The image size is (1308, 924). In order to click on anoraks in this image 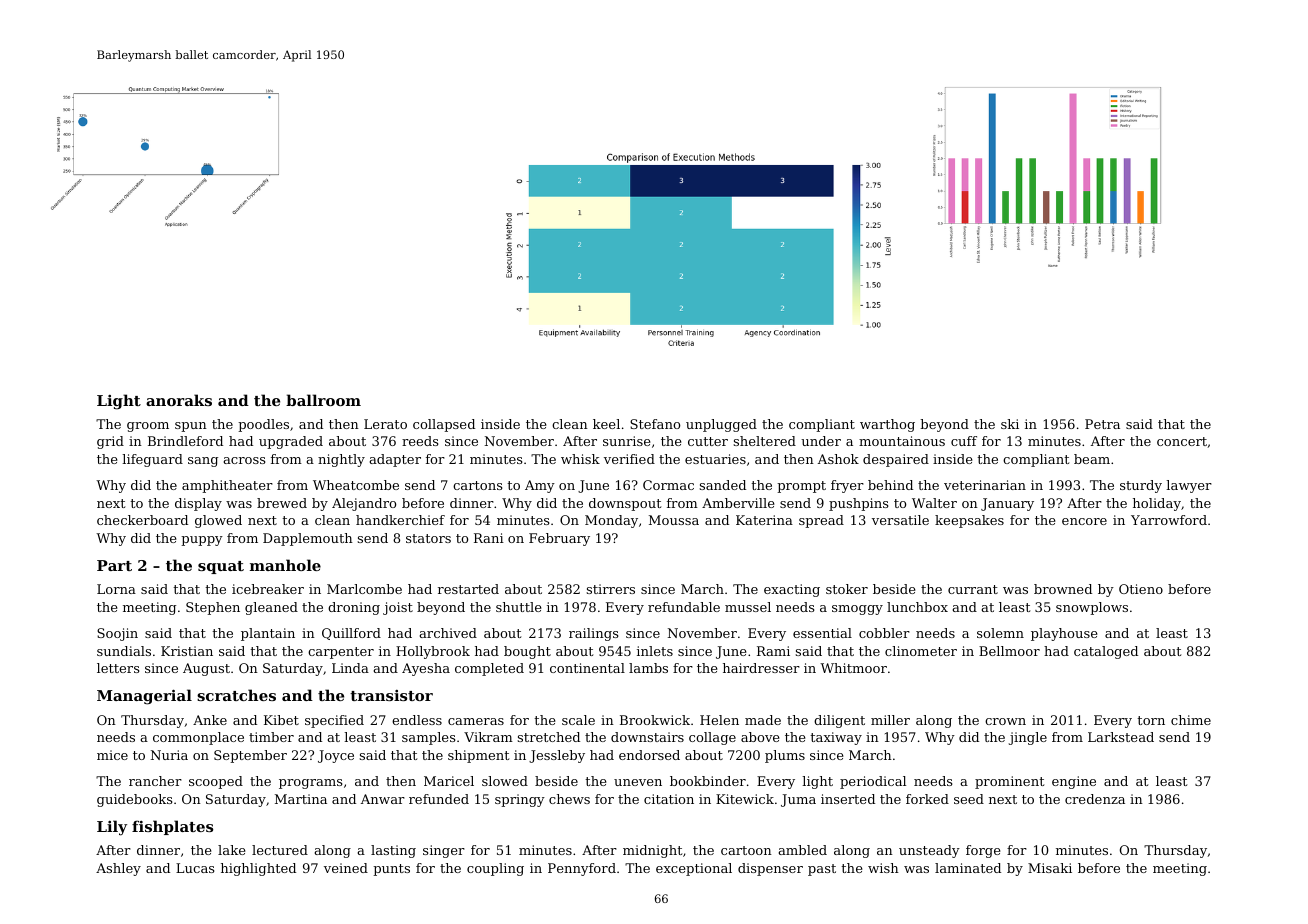, I will do `click(179, 400)`.
